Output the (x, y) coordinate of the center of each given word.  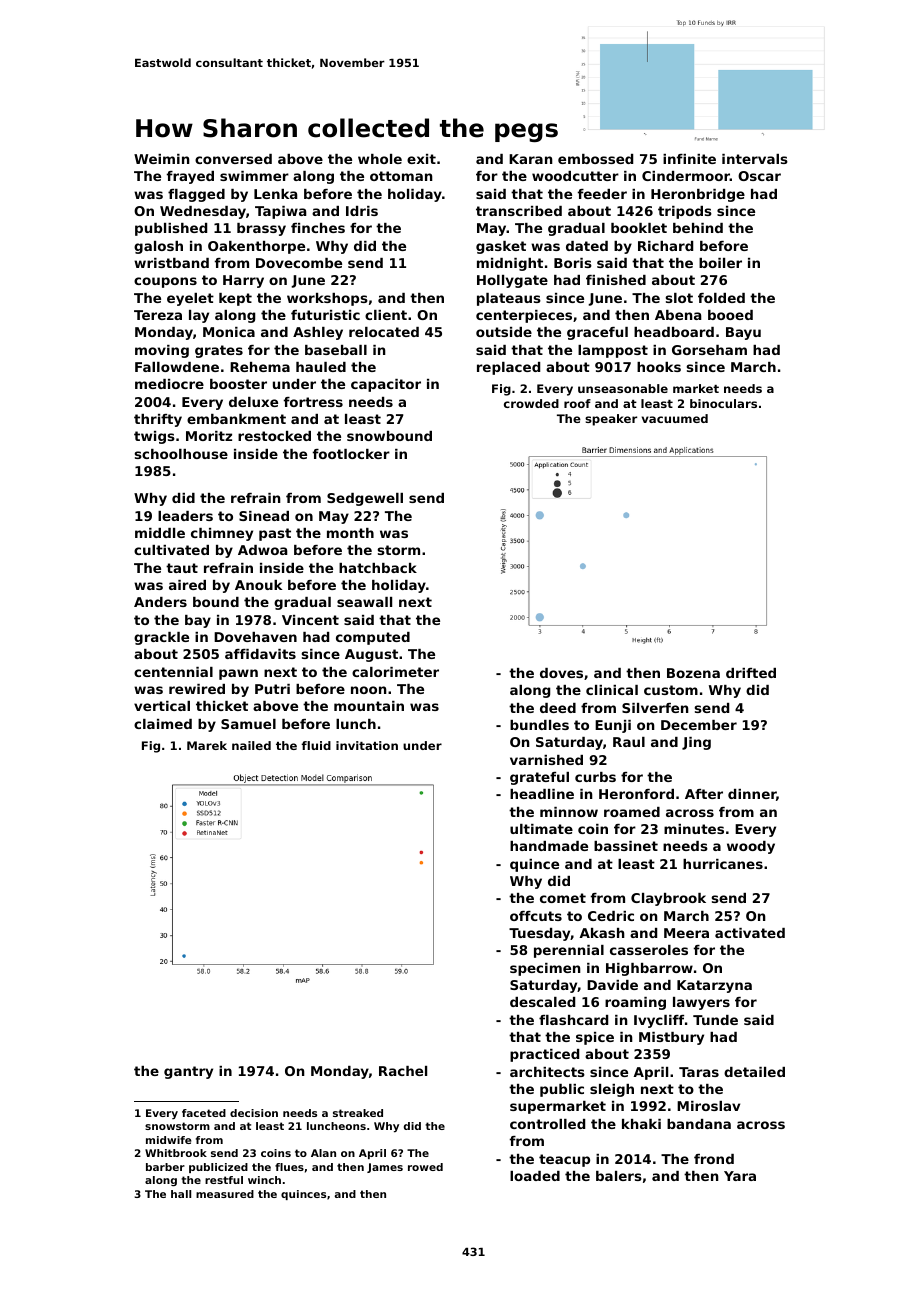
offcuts (536, 916)
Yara (740, 1176)
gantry (188, 1072)
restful (224, 1180)
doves (561, 673)
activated (750, 933)
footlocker (351, 454)
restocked (274, 436)
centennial (173, 672)
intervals (755, 159)
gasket (501, 247)
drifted (751, 673)
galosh (158, 247)
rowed (425, 1167)
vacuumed (675, 418)
